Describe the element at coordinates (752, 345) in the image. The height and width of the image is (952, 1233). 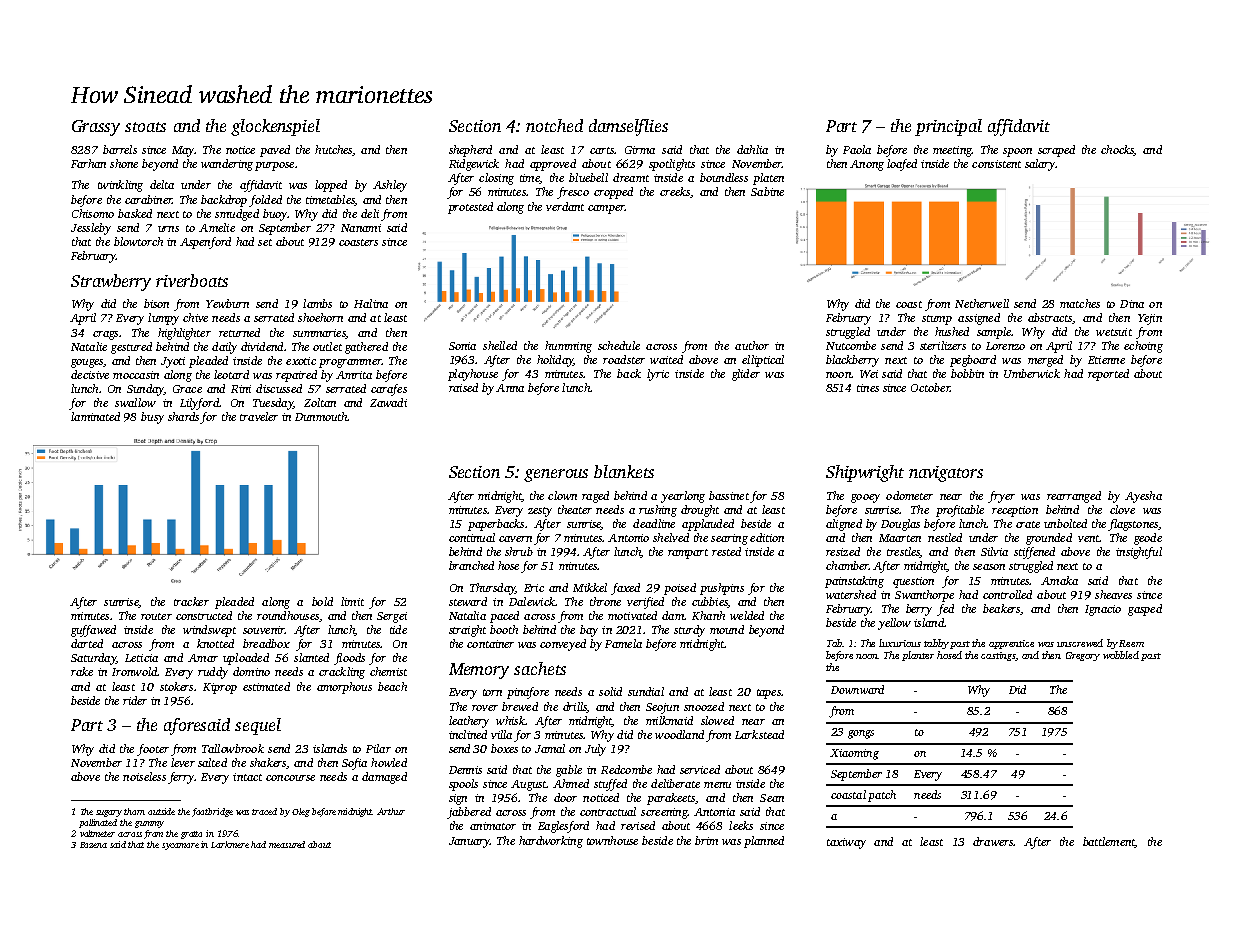
I see `author` at that location.
